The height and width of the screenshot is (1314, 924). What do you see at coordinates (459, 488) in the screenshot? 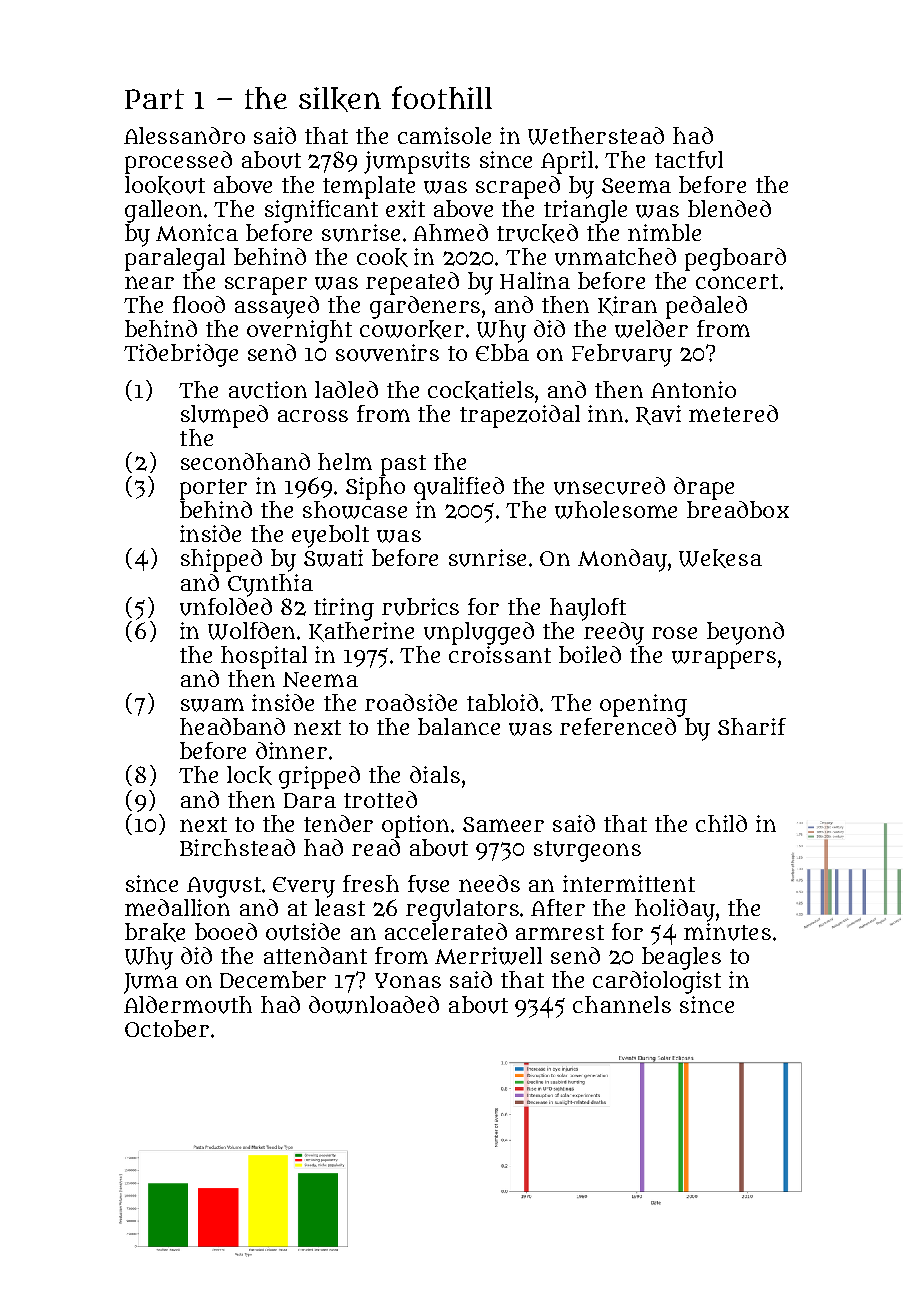
I see `qualified` at bounding box center [459, 488].
